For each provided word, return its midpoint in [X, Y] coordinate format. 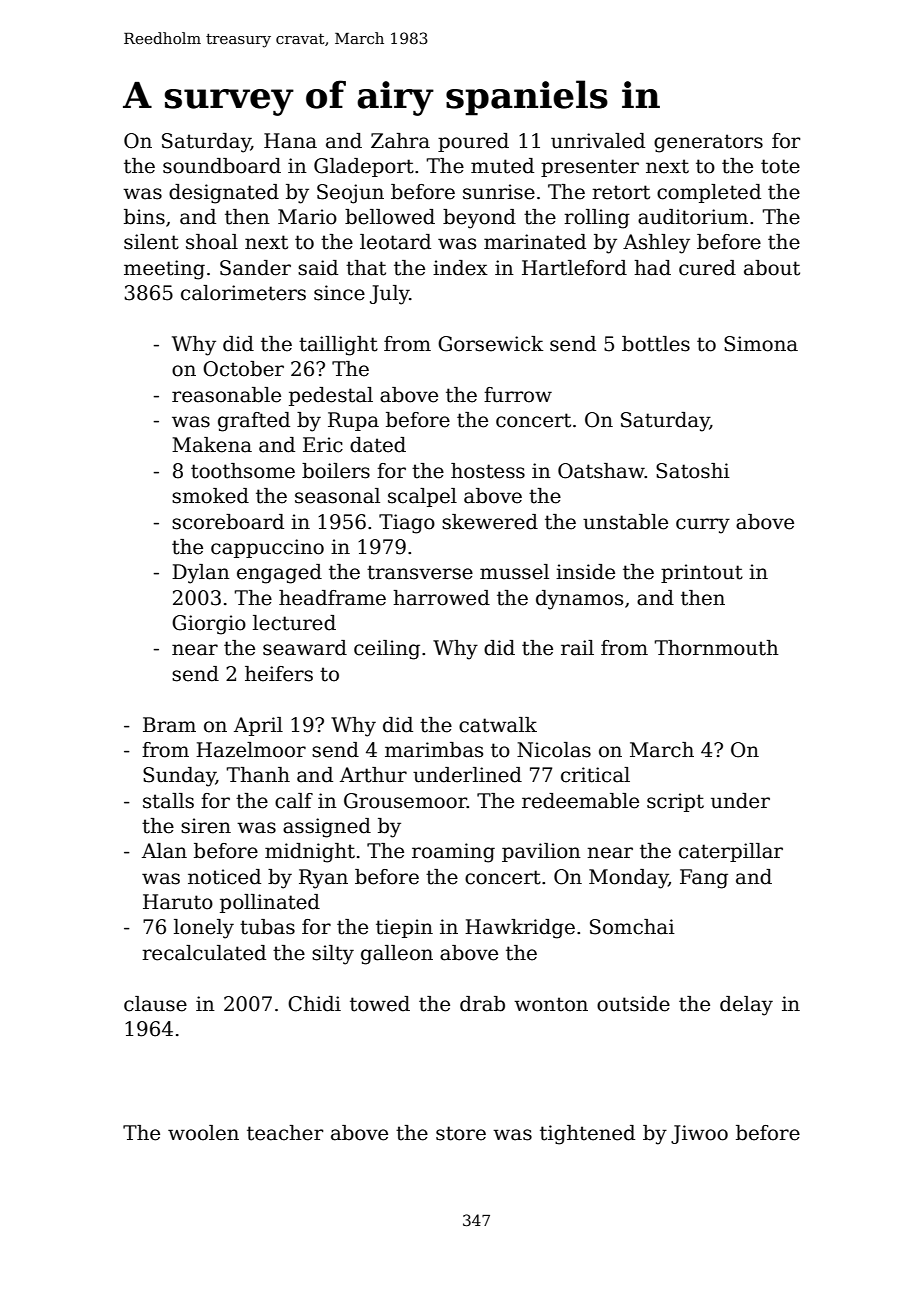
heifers [279, 674]
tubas [267, 927]
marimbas [434, 750]
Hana [290, 141]
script [675, 802]
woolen [203, 1133]
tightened [587, 1135]
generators [708, 143]
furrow [518, 395]
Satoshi [693, 471]
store [461, 1133]
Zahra [400, 141]
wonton [551, 1004]
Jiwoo [699, 1134]
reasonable [226, 395]
